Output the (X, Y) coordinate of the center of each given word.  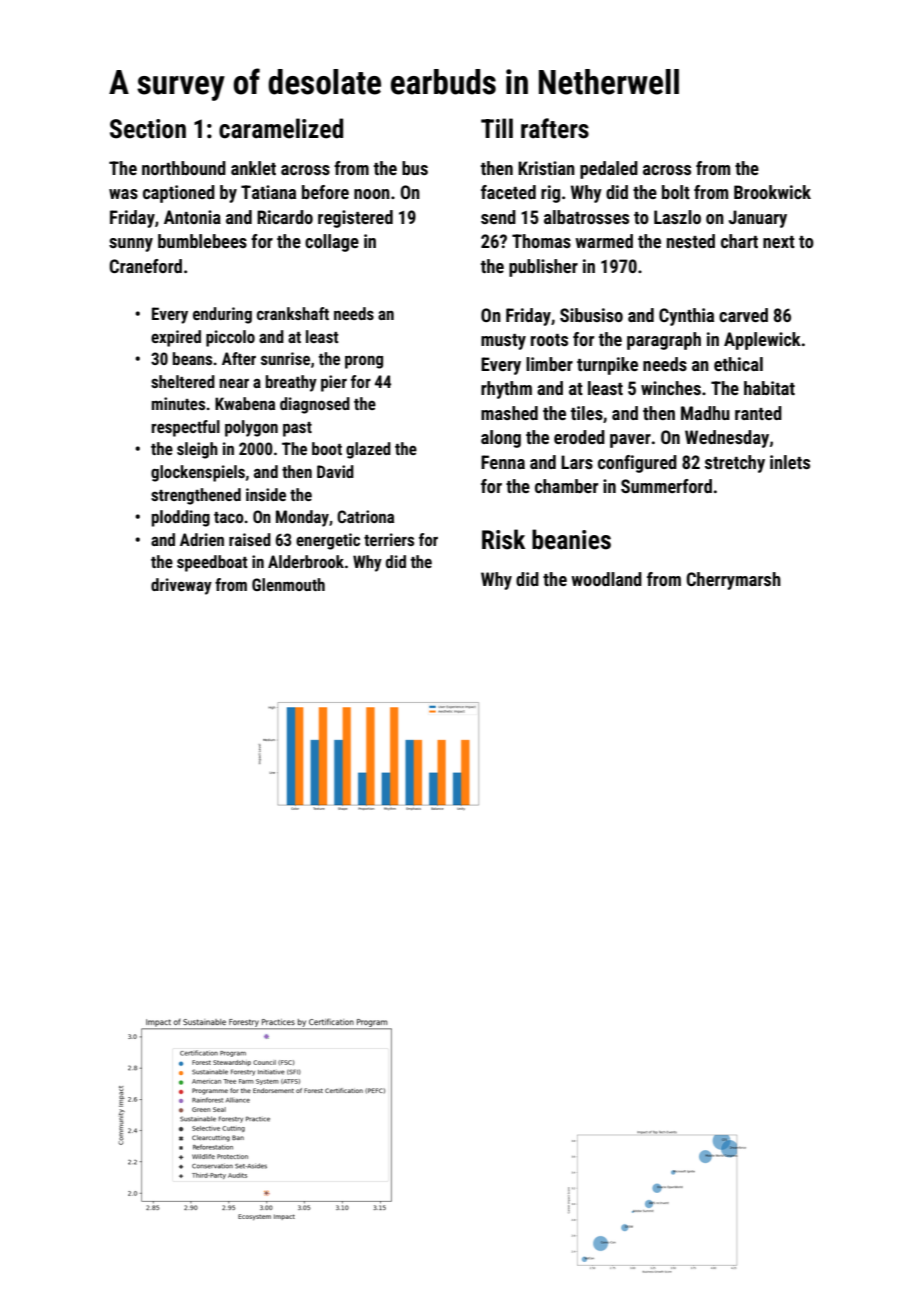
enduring (222, 315)
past (297, 429)
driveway (181, 586)
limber (549, 364)
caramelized (281, 128)
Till (497, 128)
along (501, 439)
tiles (587, 413)
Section (148, 129)
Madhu (705, 413)
